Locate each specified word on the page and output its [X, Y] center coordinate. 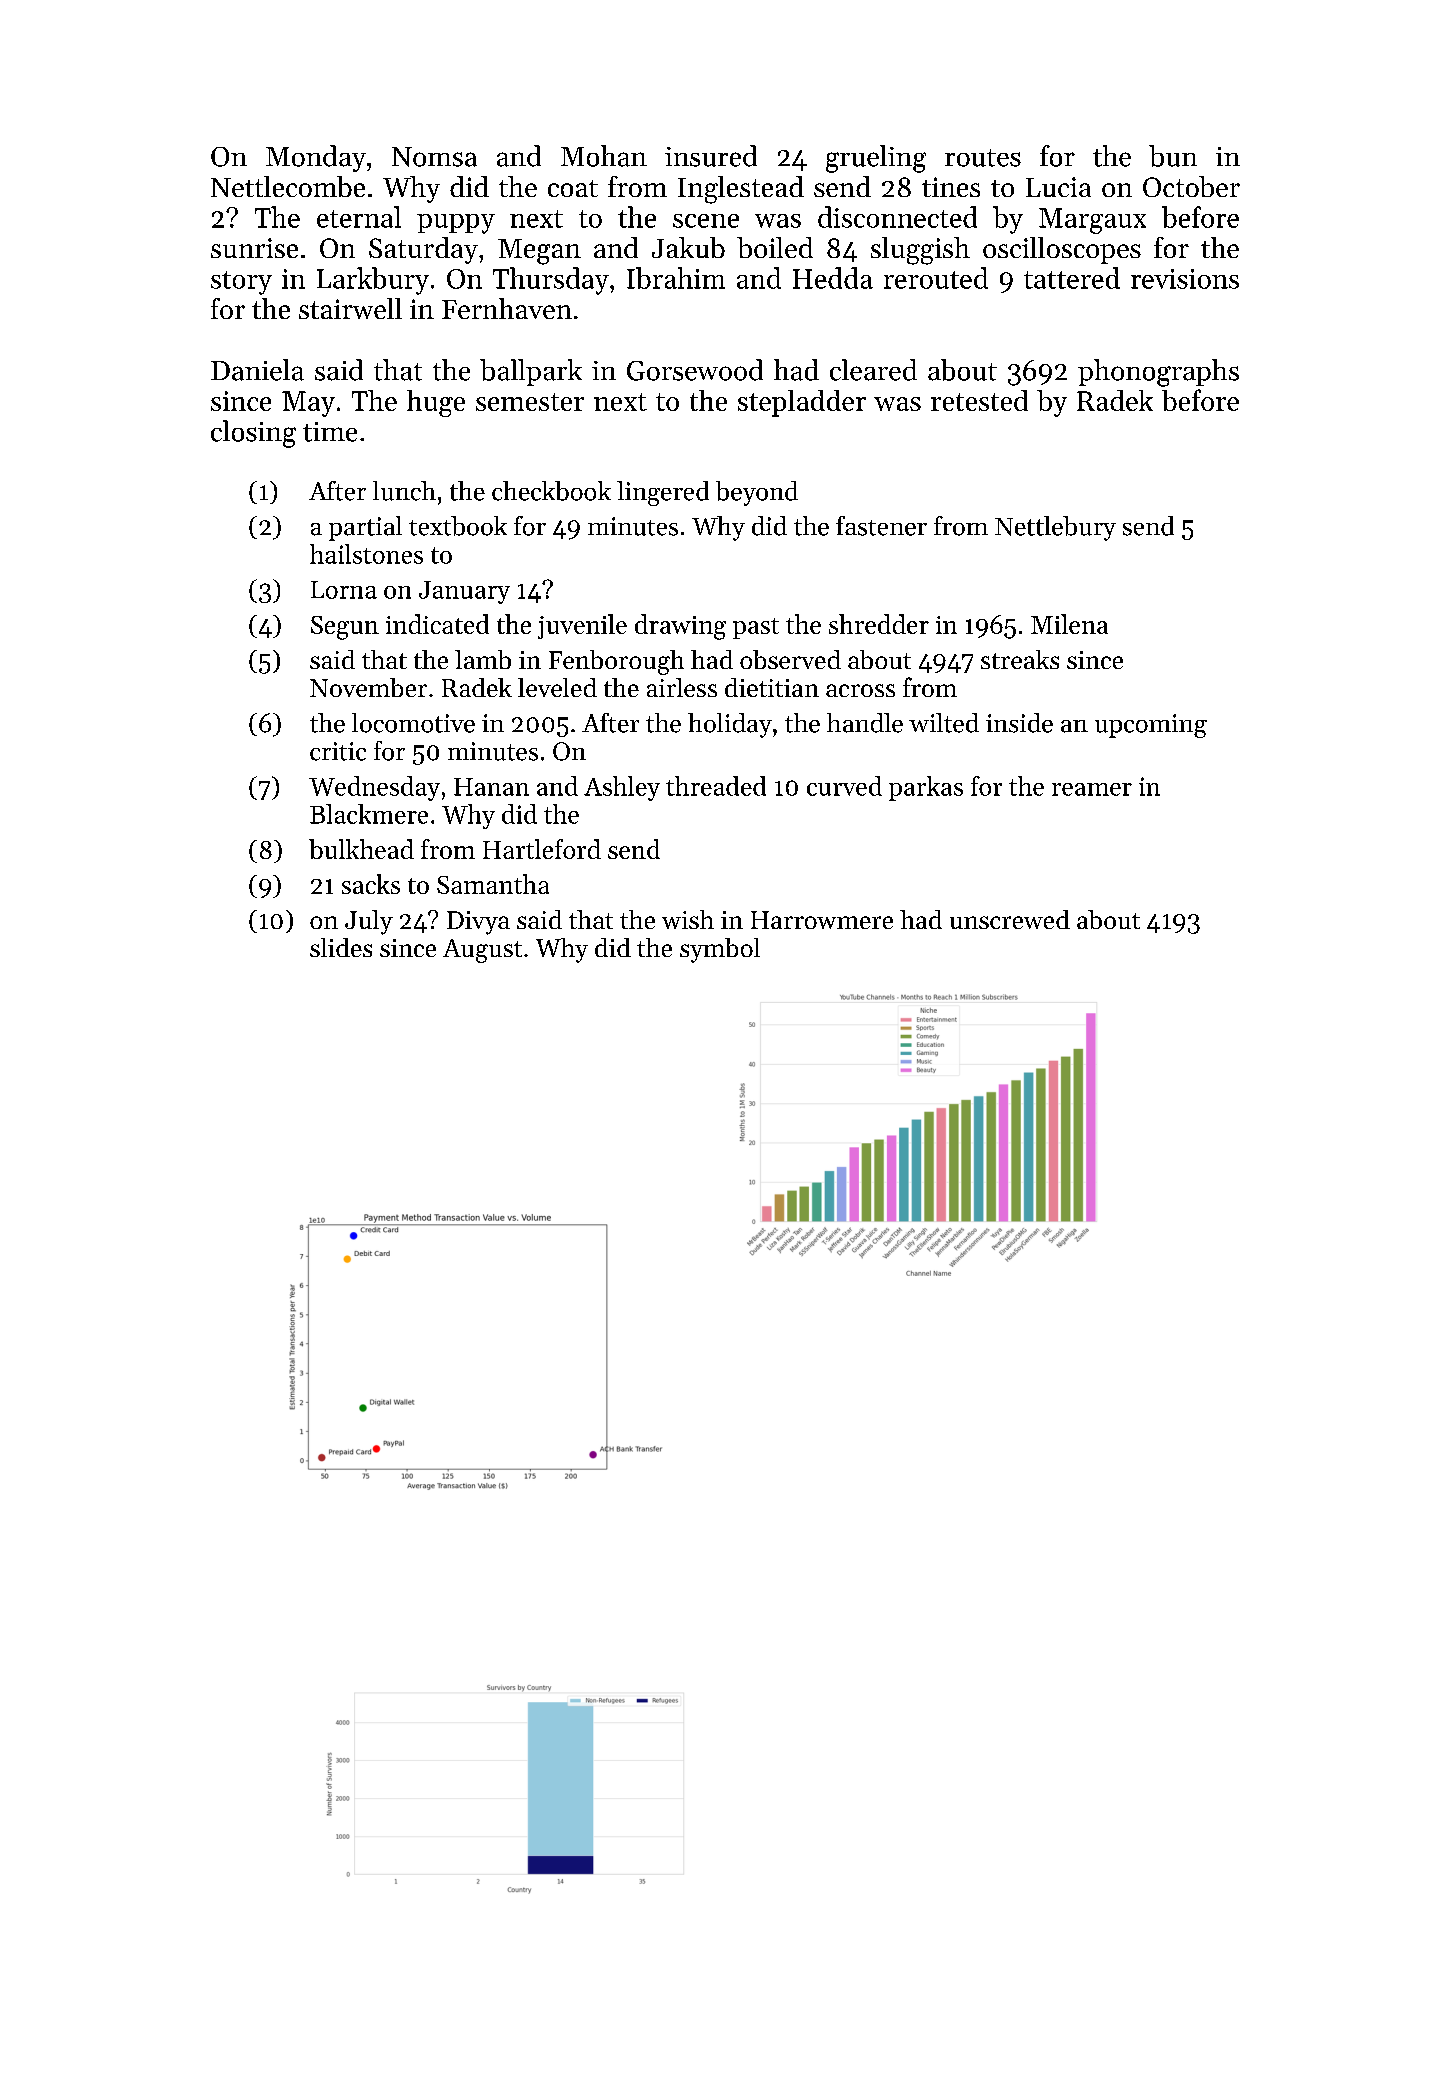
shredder [879, 624]
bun [1173, 156]
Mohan [604, 156]
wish [688, 919]
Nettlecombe [288, 186]
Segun [345, 628]
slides [341, 947]
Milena [1069, 624]
